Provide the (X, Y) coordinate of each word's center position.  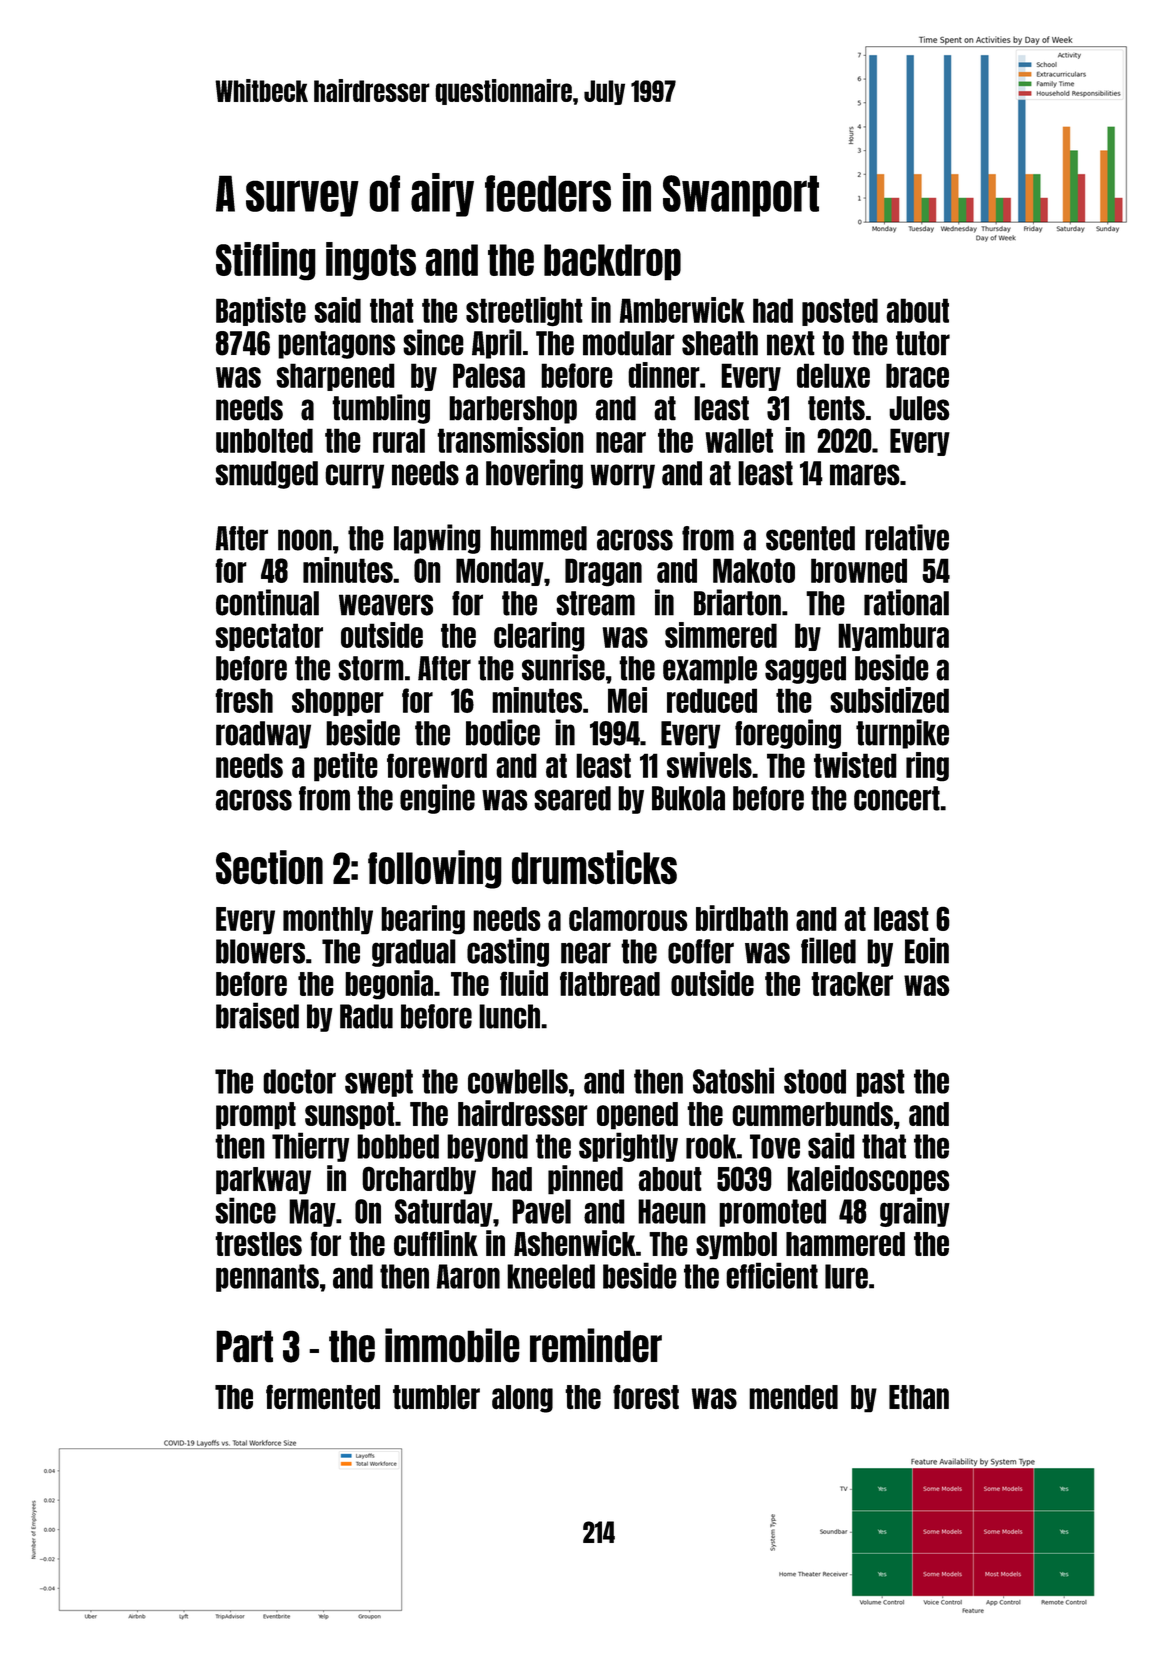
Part (244, 1346)
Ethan (919, 1397)
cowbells (518, 1081)
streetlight (524, 312)
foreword (437, 765)
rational (906, 602)
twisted (855, 765)
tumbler (436, 1397)
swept (379, 1083)
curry (354, 476)
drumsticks (594, 867)
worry (623, 476)
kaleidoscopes (868, 1180)
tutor (923, 343)
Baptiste (261, 311)
